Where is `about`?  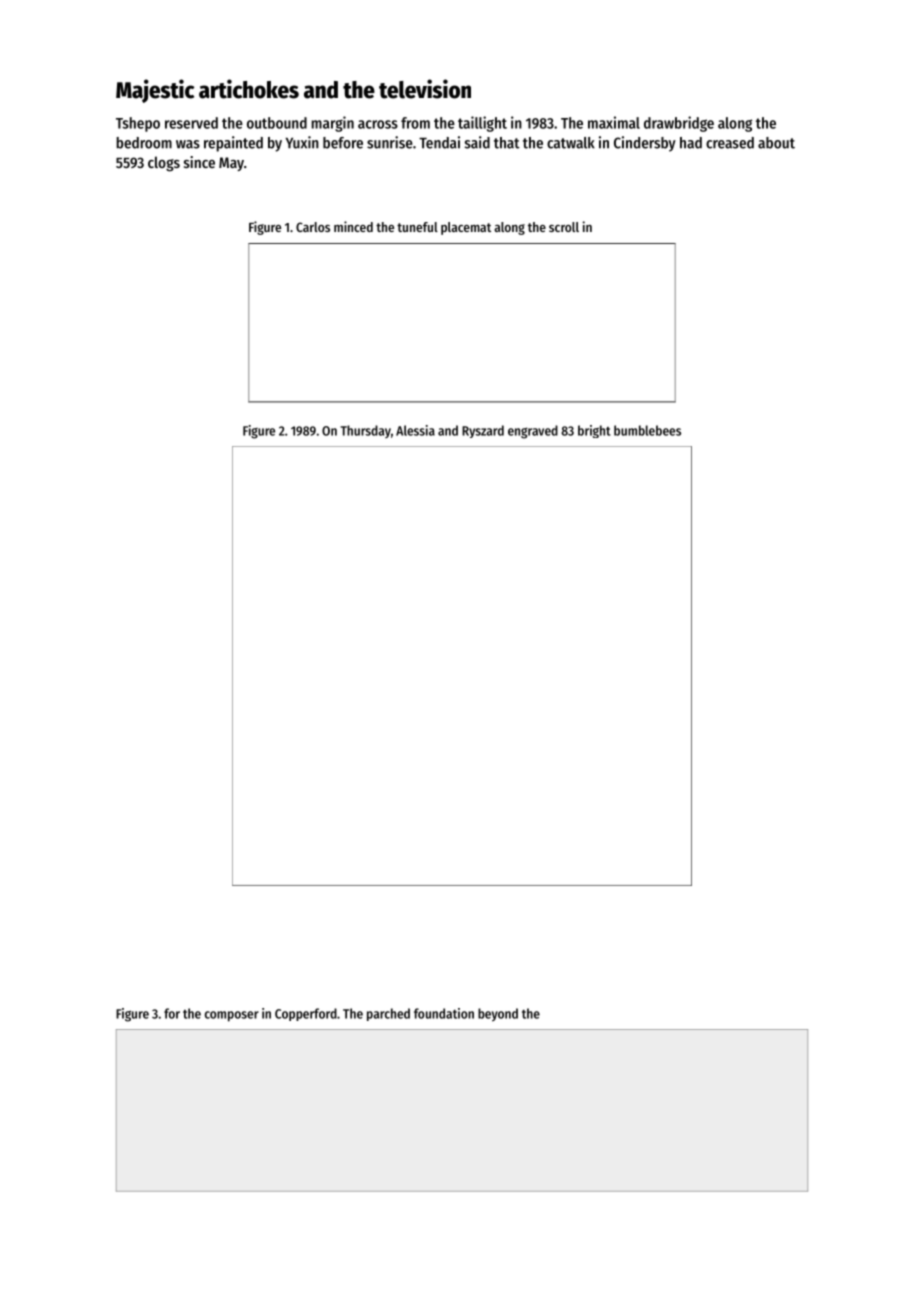
about is located at coordinates (776, 143).
